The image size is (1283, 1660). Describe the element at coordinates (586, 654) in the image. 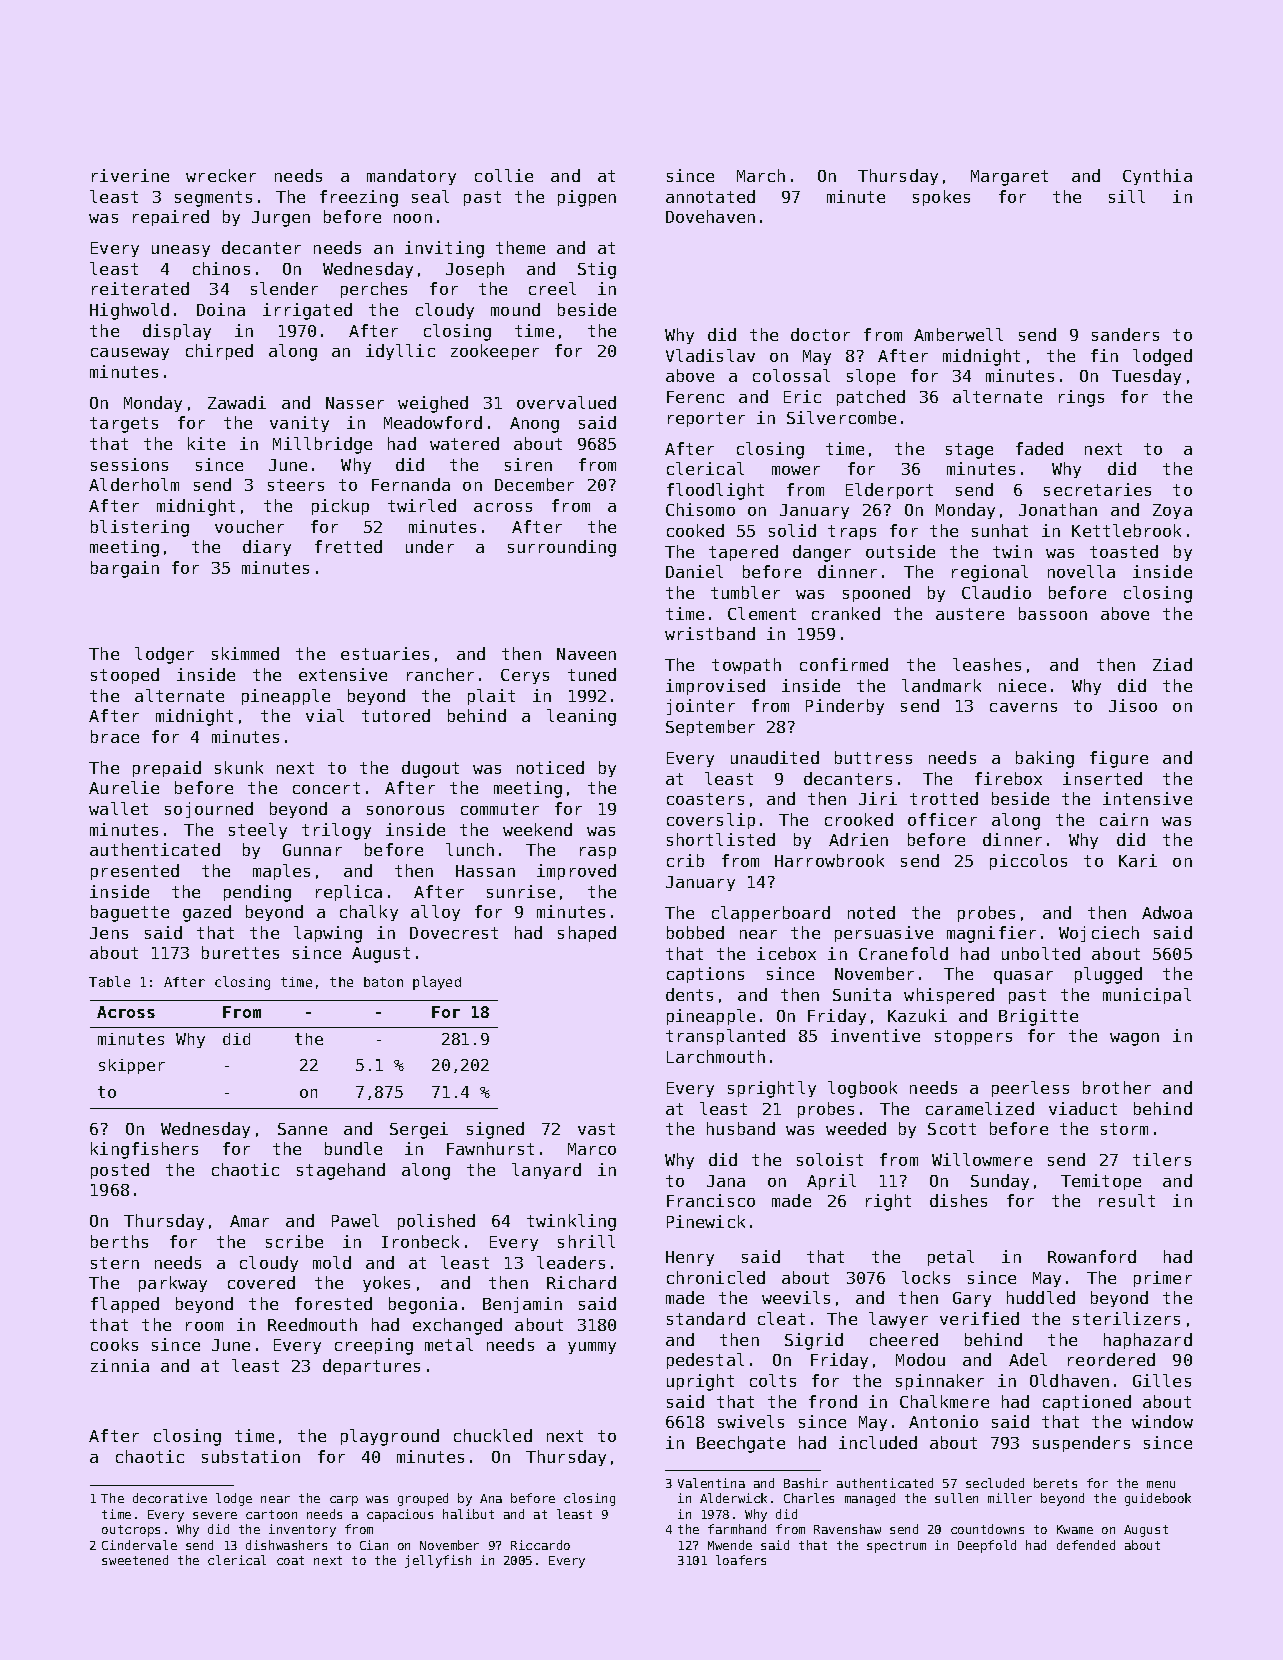

I see `Naveen` at that location.
